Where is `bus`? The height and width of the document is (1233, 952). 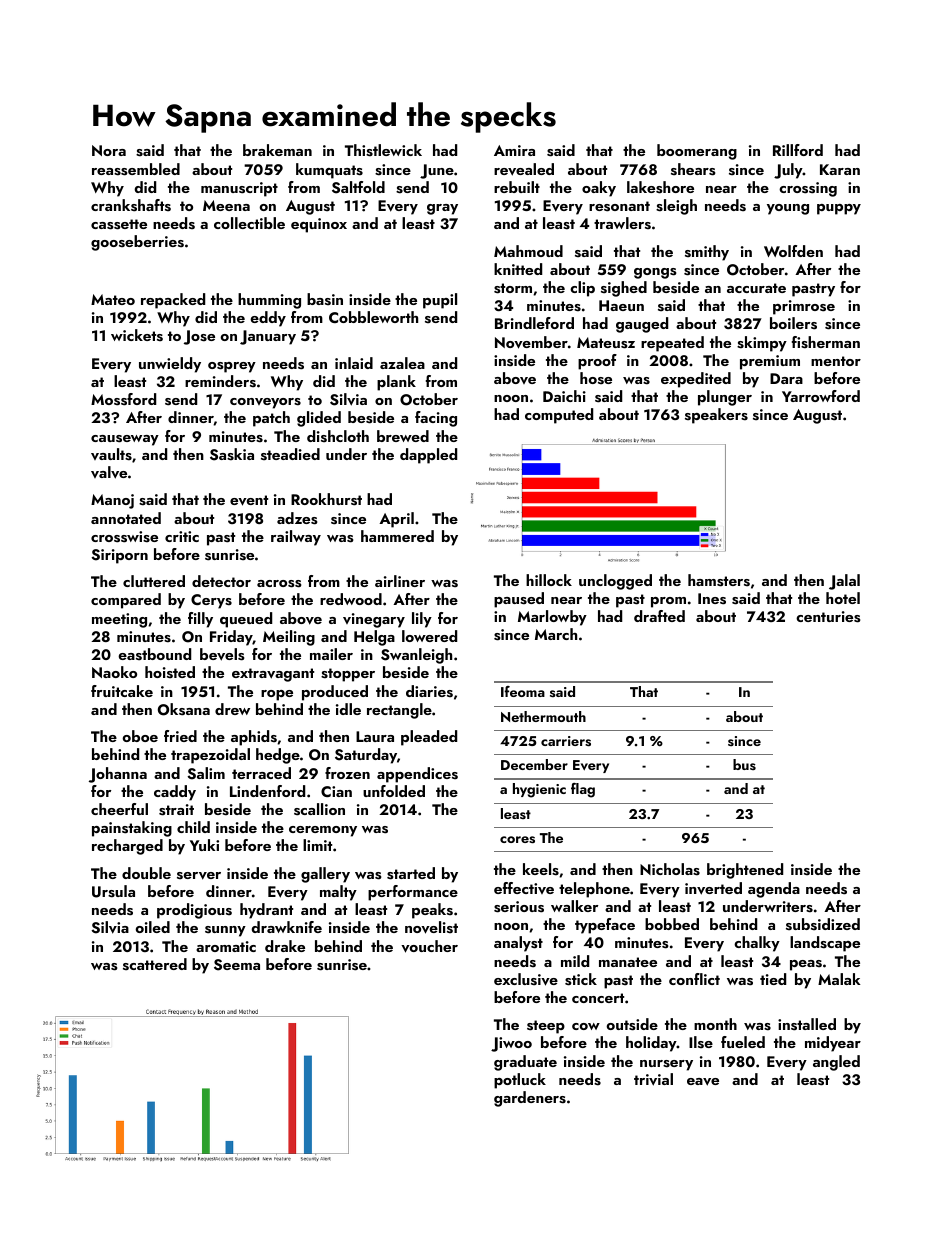
bus is located at coordinates (744, 764).
